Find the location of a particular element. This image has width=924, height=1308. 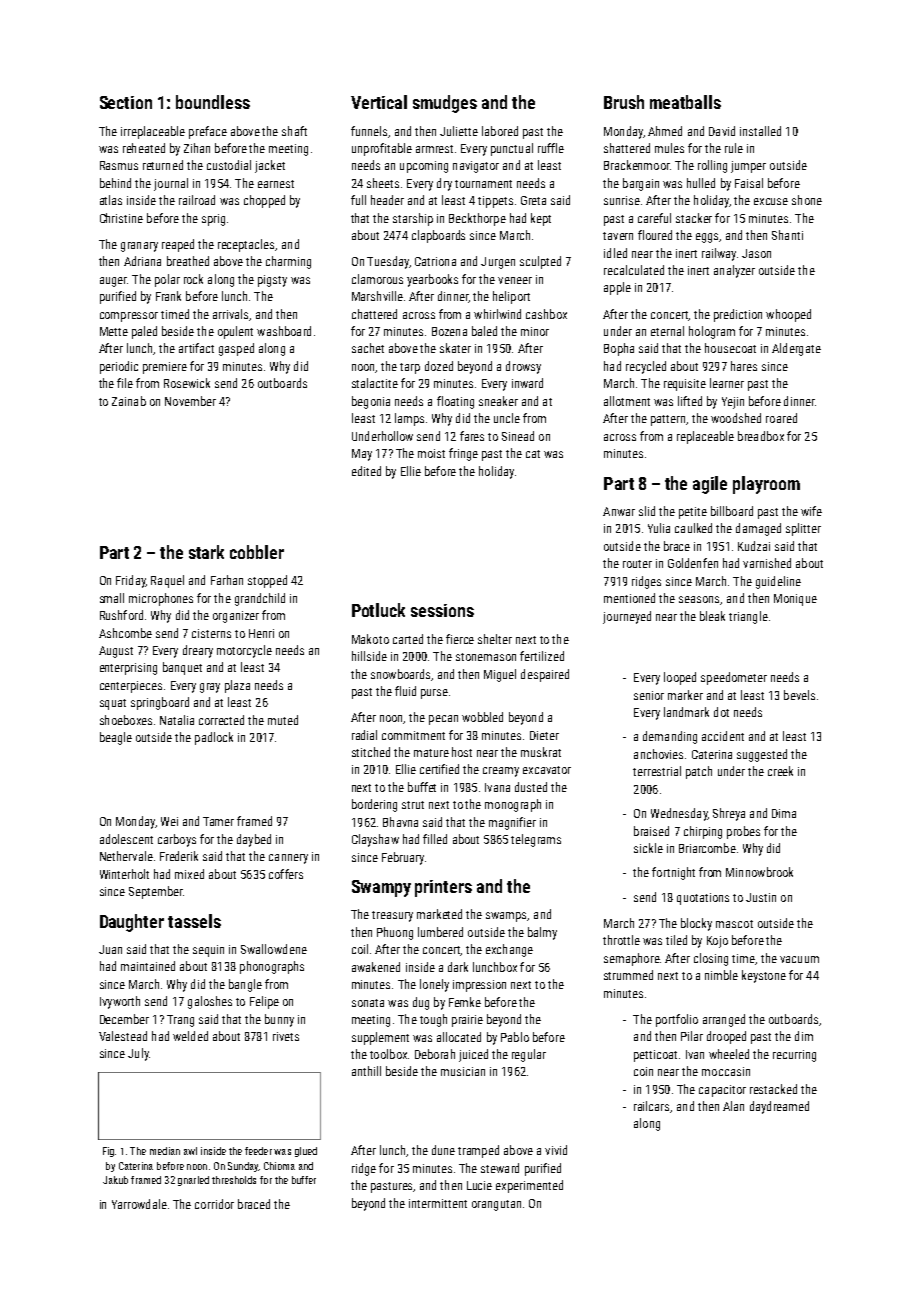

Briarcombe is located at coordinates (707, 848).
